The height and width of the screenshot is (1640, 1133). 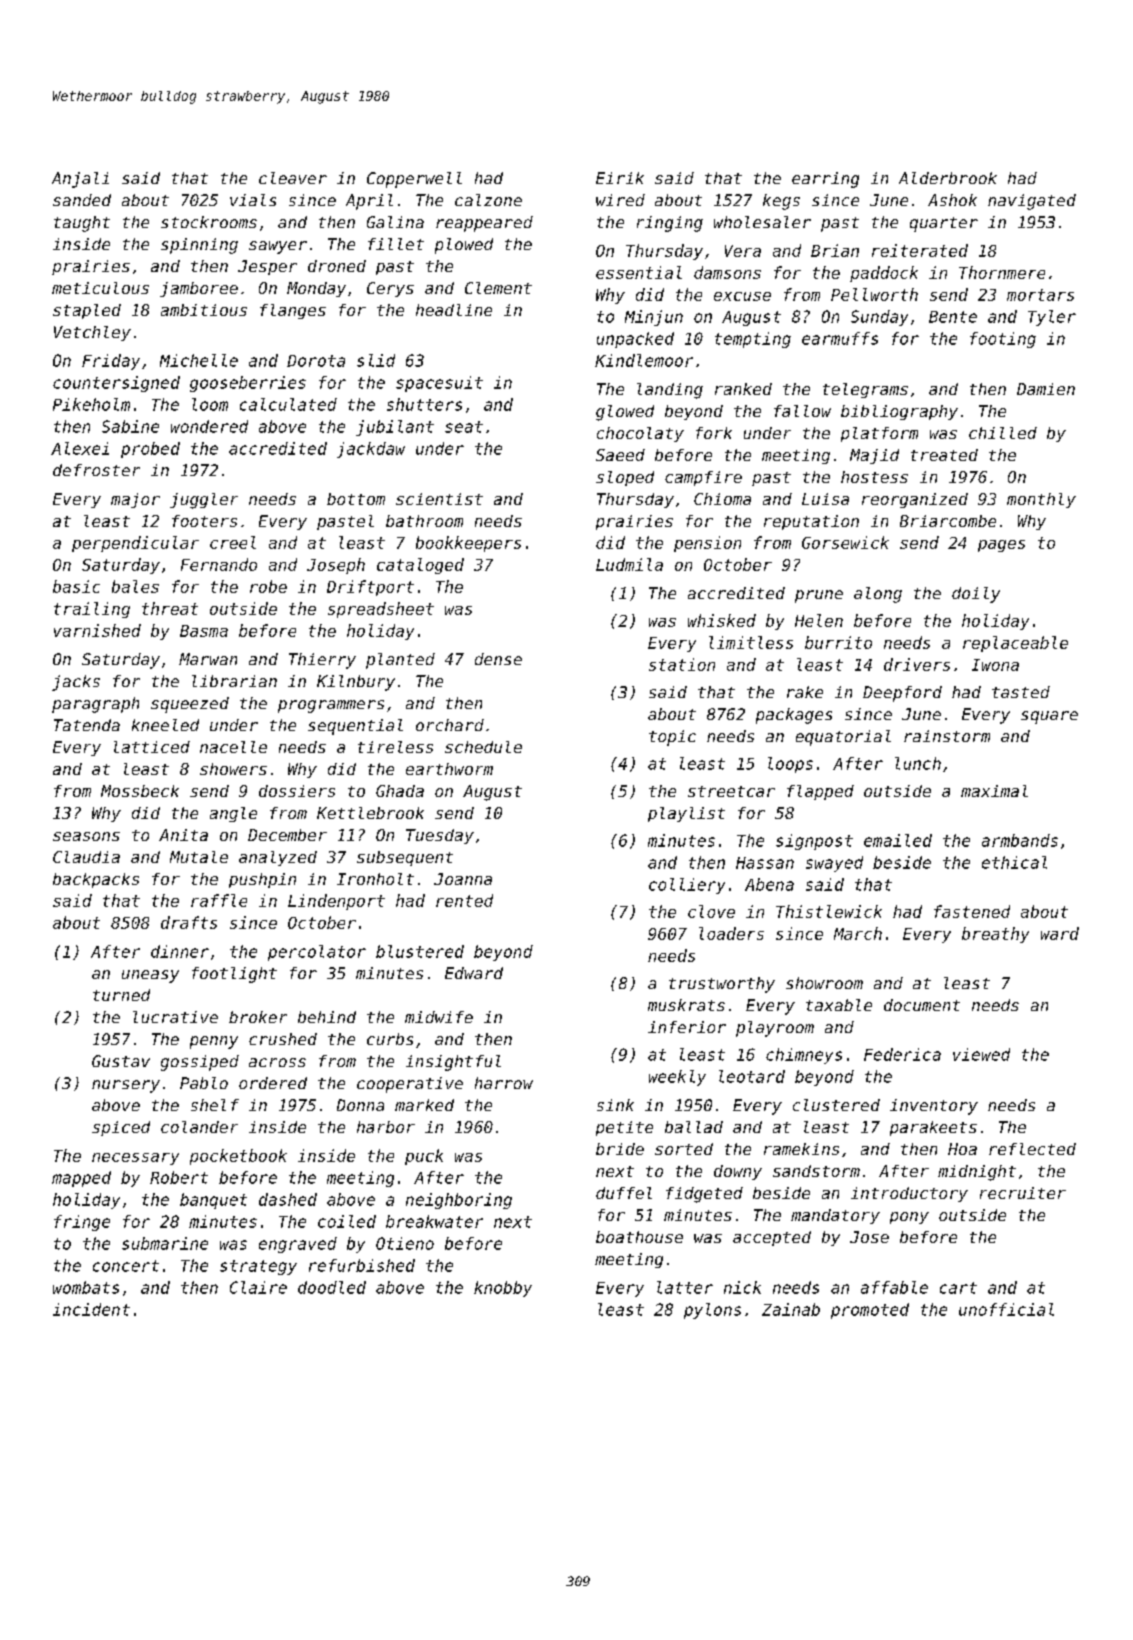 I want to click on colliery, so click(x=687, y=886).
